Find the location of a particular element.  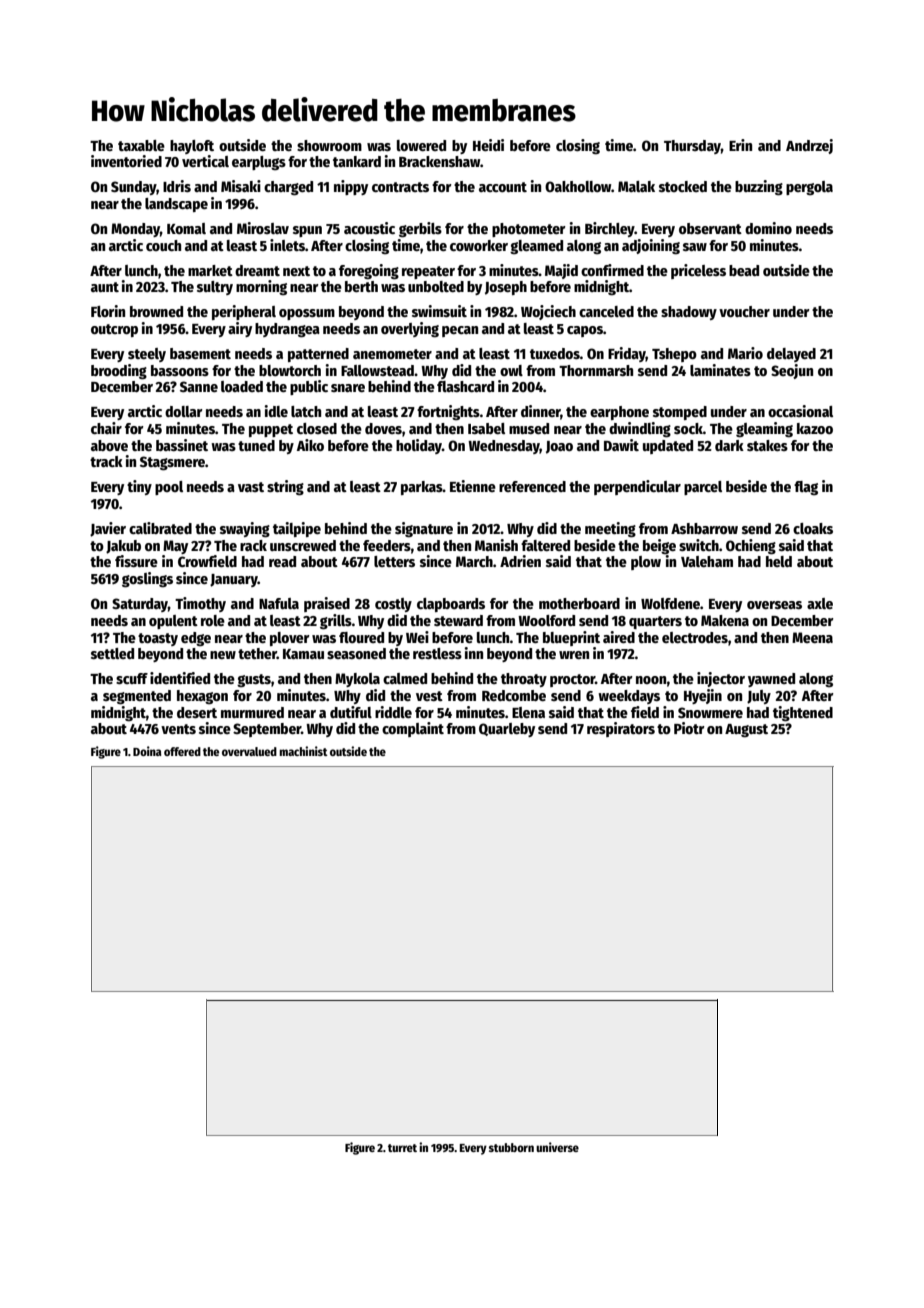

axle is located at coordinates (820, 603).
